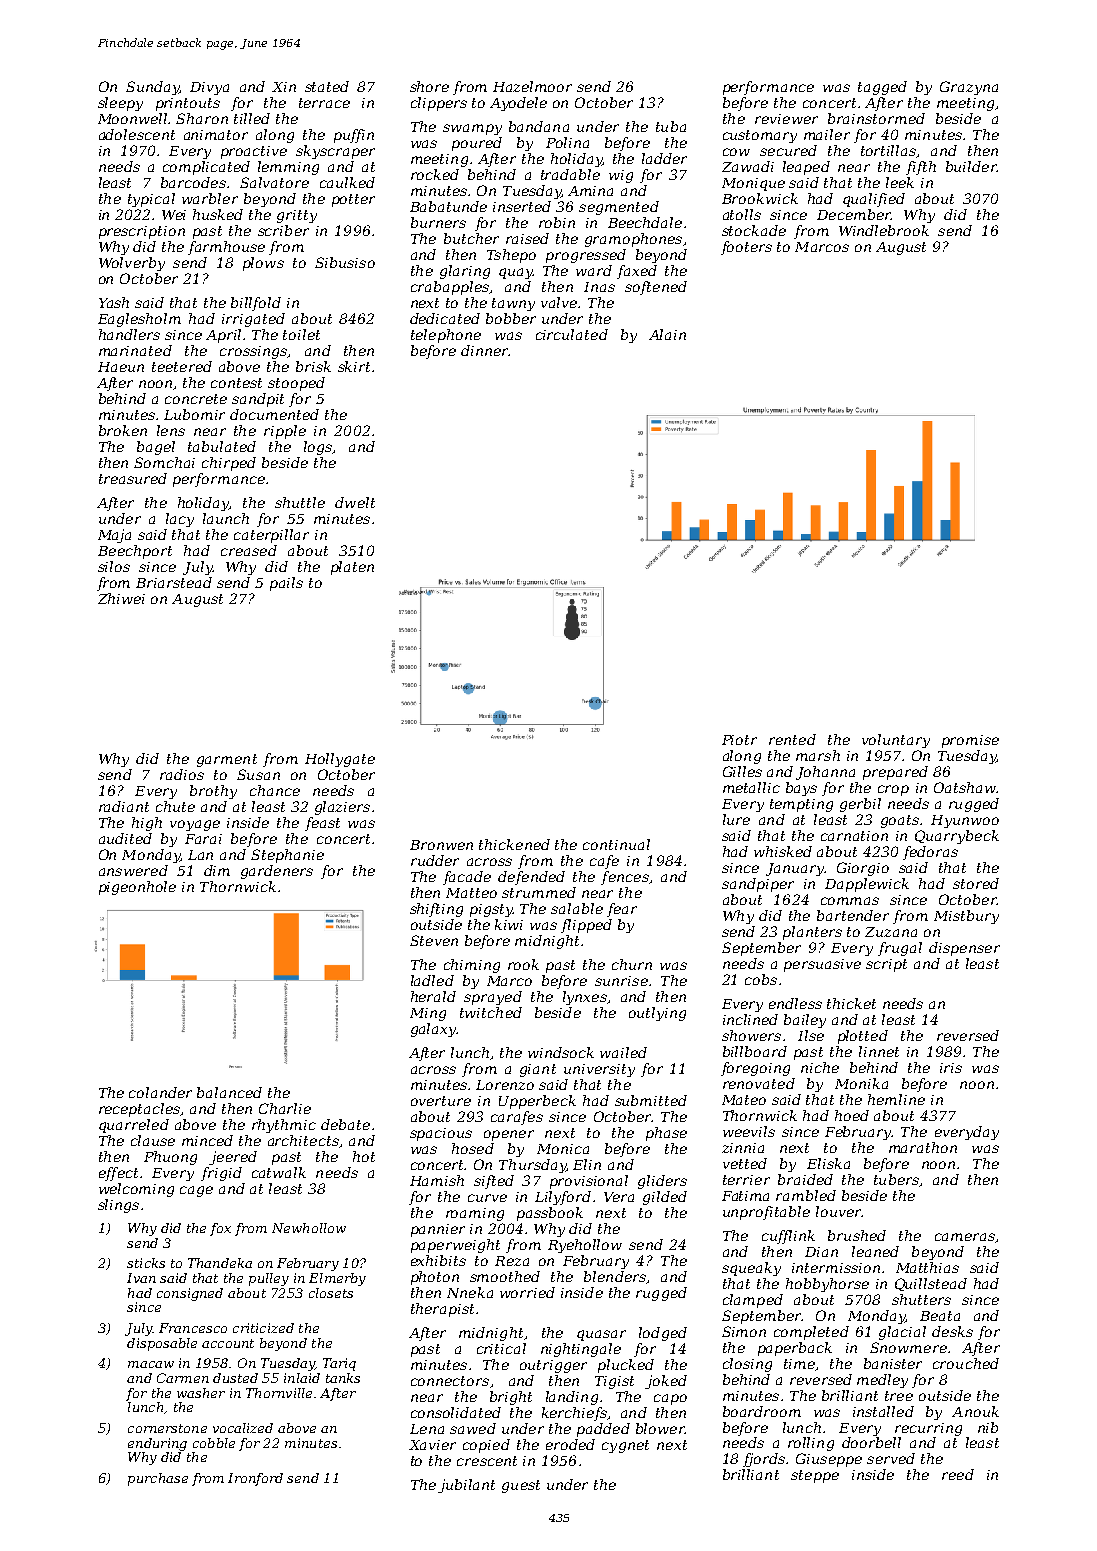  I want to click on gardeners, so click(277, 872).
